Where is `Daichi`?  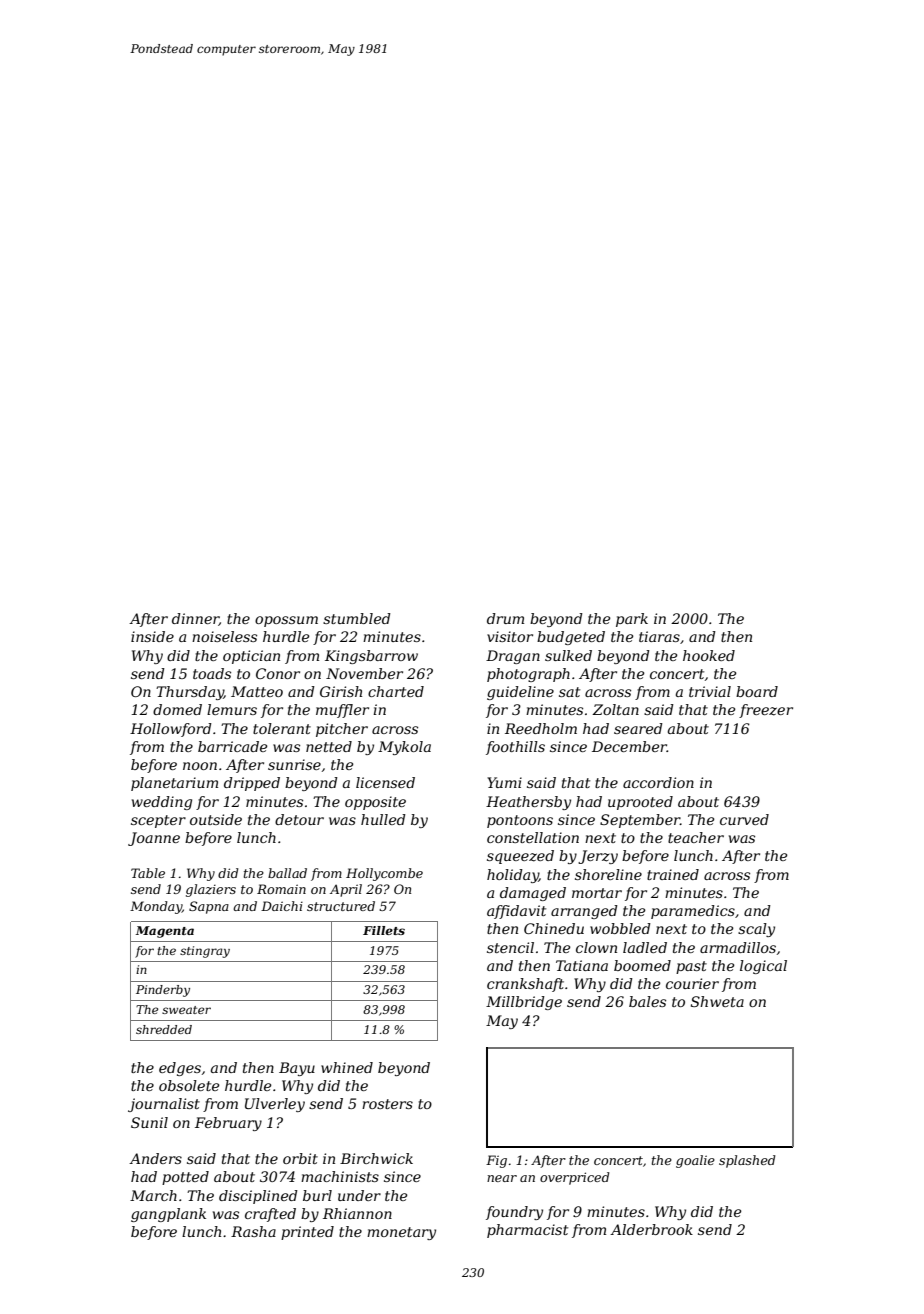
Daichi is located at coordinates (282, 906).
